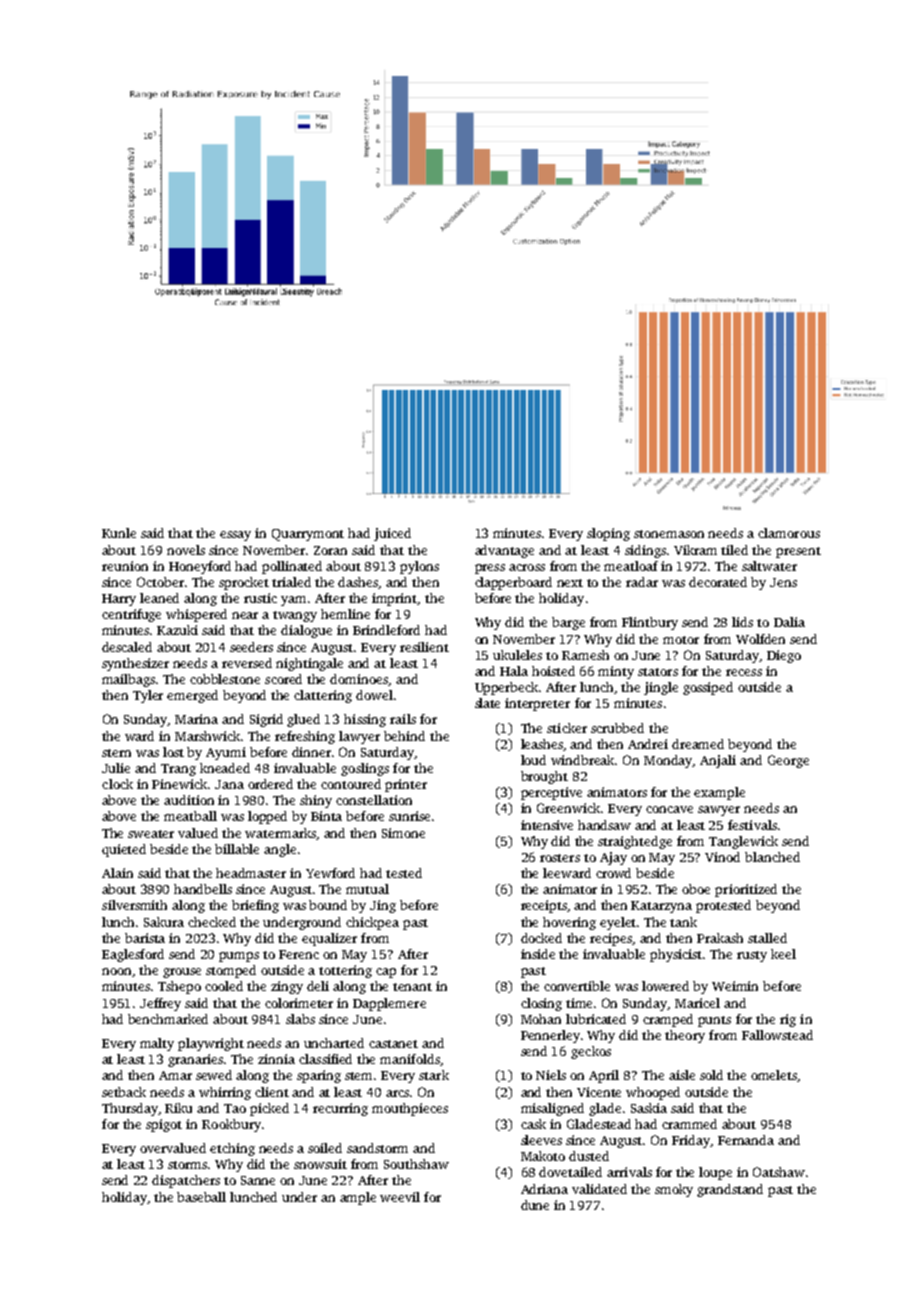 The height and width of the screenshot is (1308, 924). Describe the element at coordinates (538, 954) in the screenshot. I see `inside` at that location.
